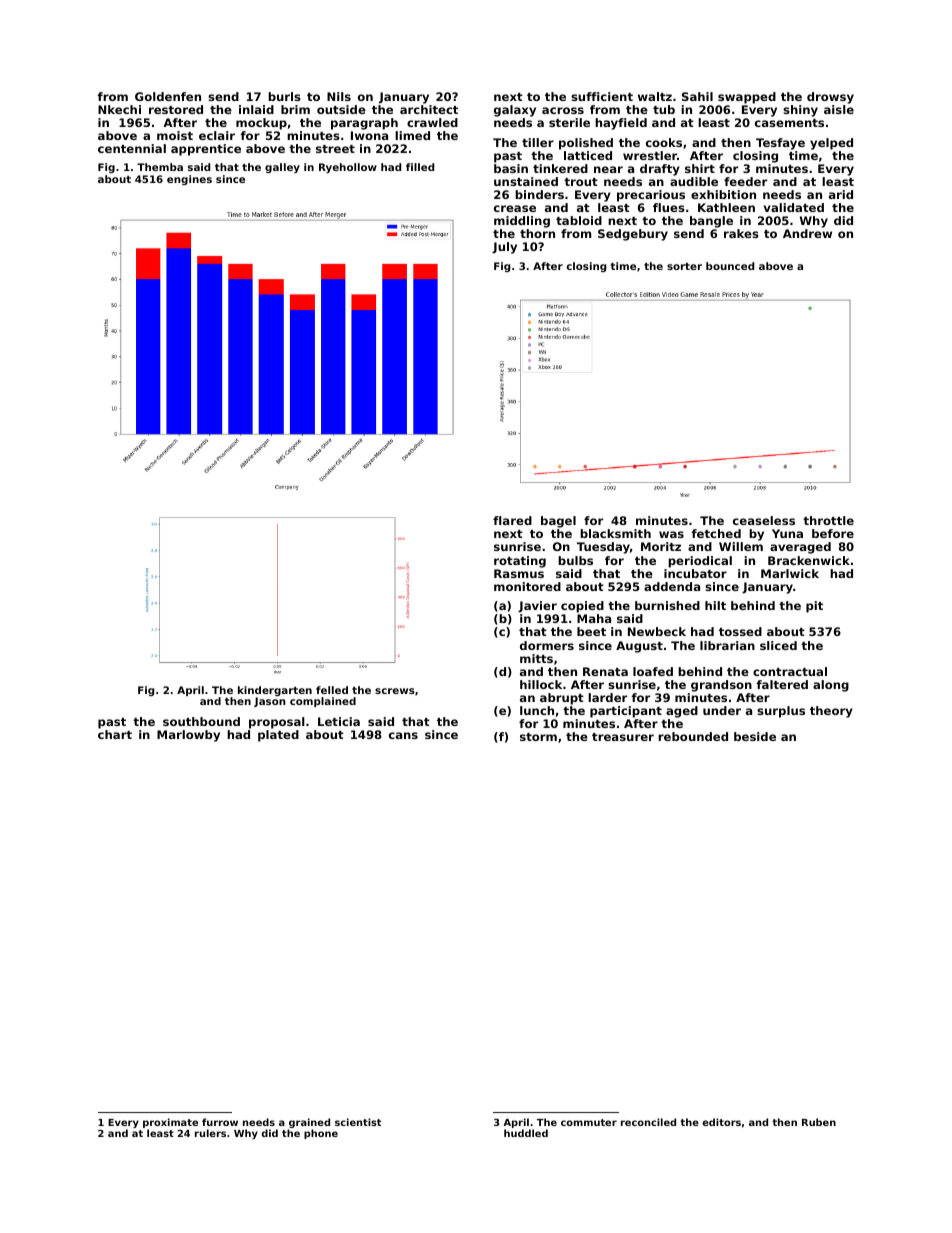 This image has width=952, height=1233. I want to click on huddled, so click(526, 1133).
